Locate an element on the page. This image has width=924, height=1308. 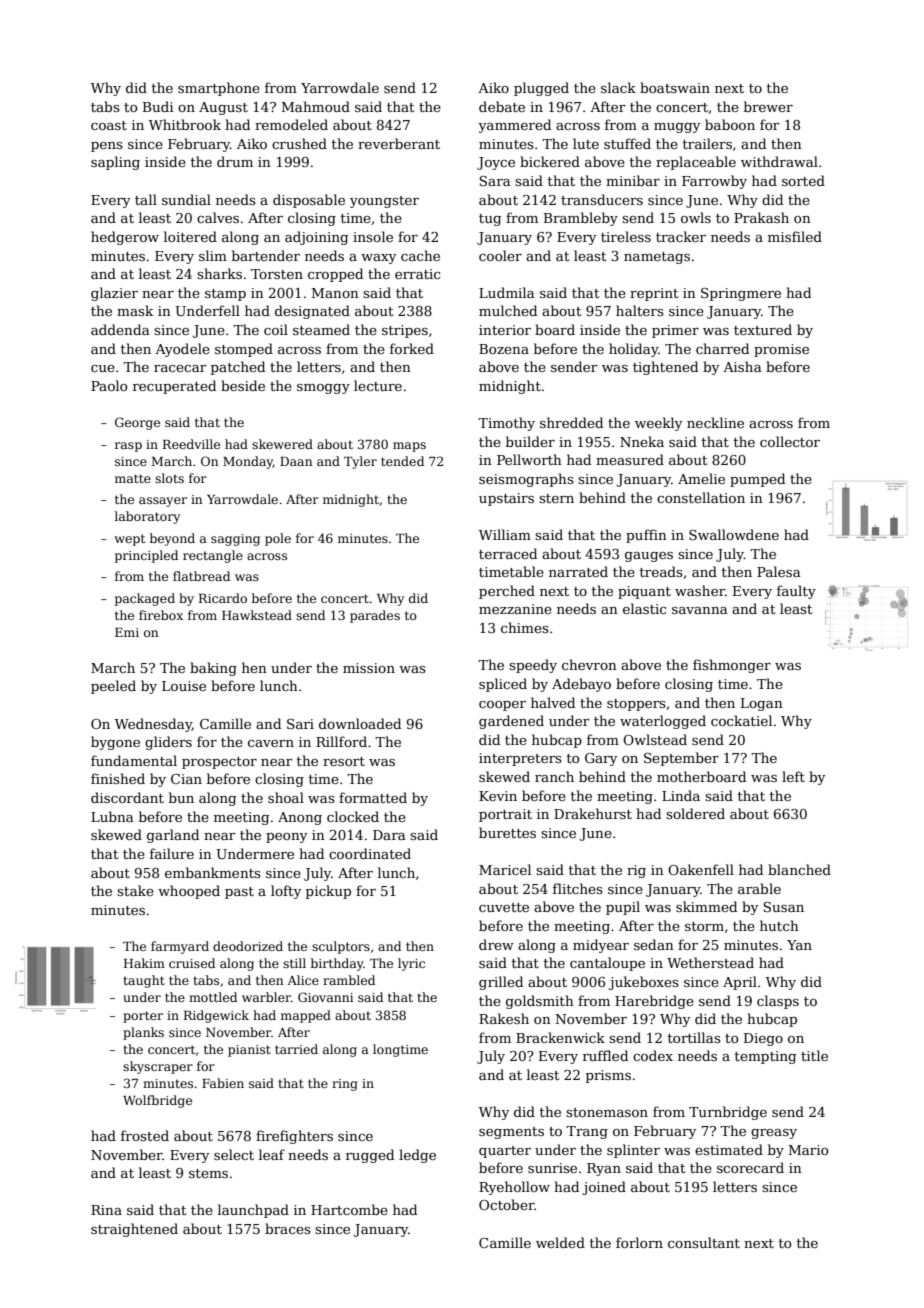
stripes is located at coordinates (405, 331).
